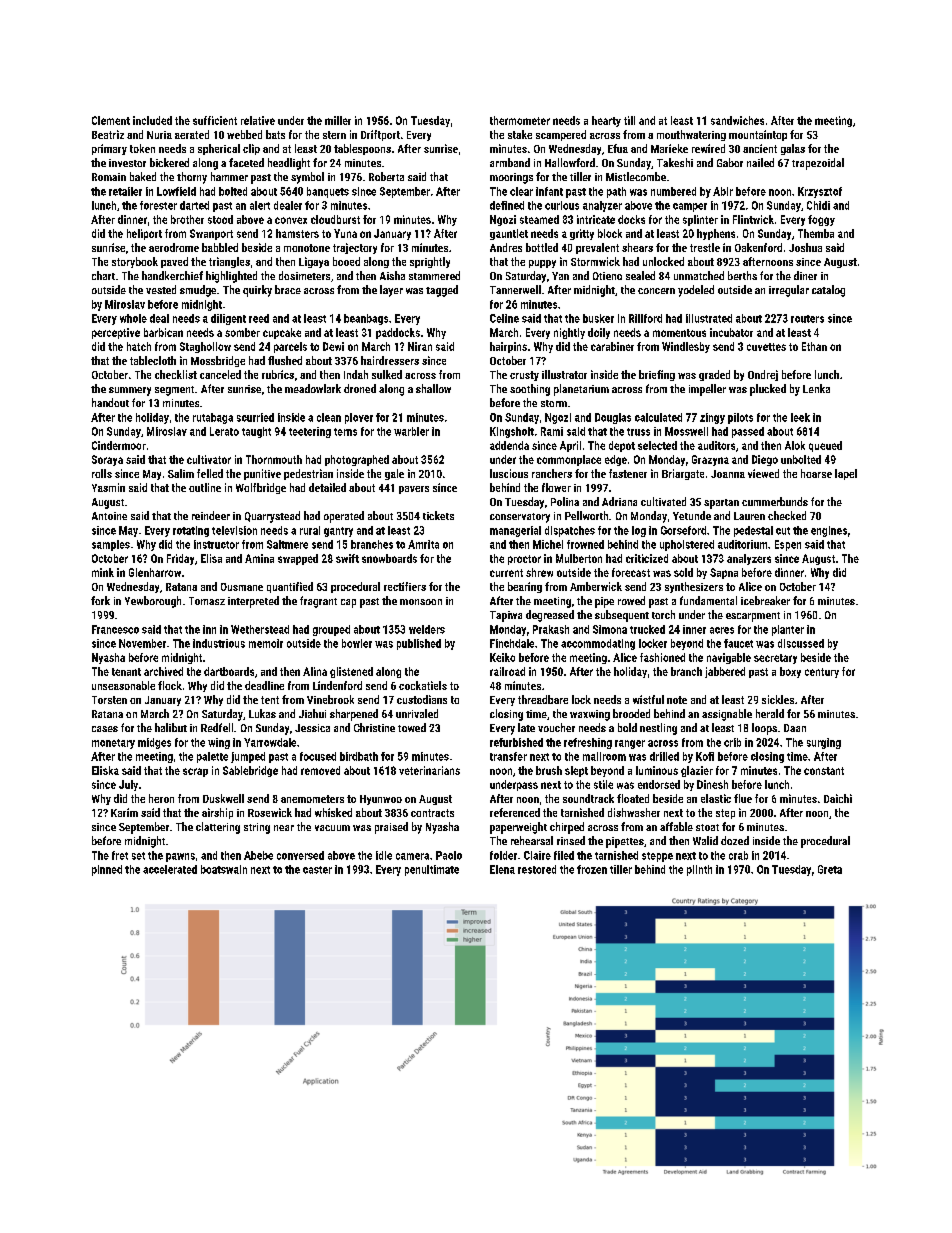  What do you see at coordinates (215, 120) in the page?
I see `sufficient` at bounding box center [215, 120].
